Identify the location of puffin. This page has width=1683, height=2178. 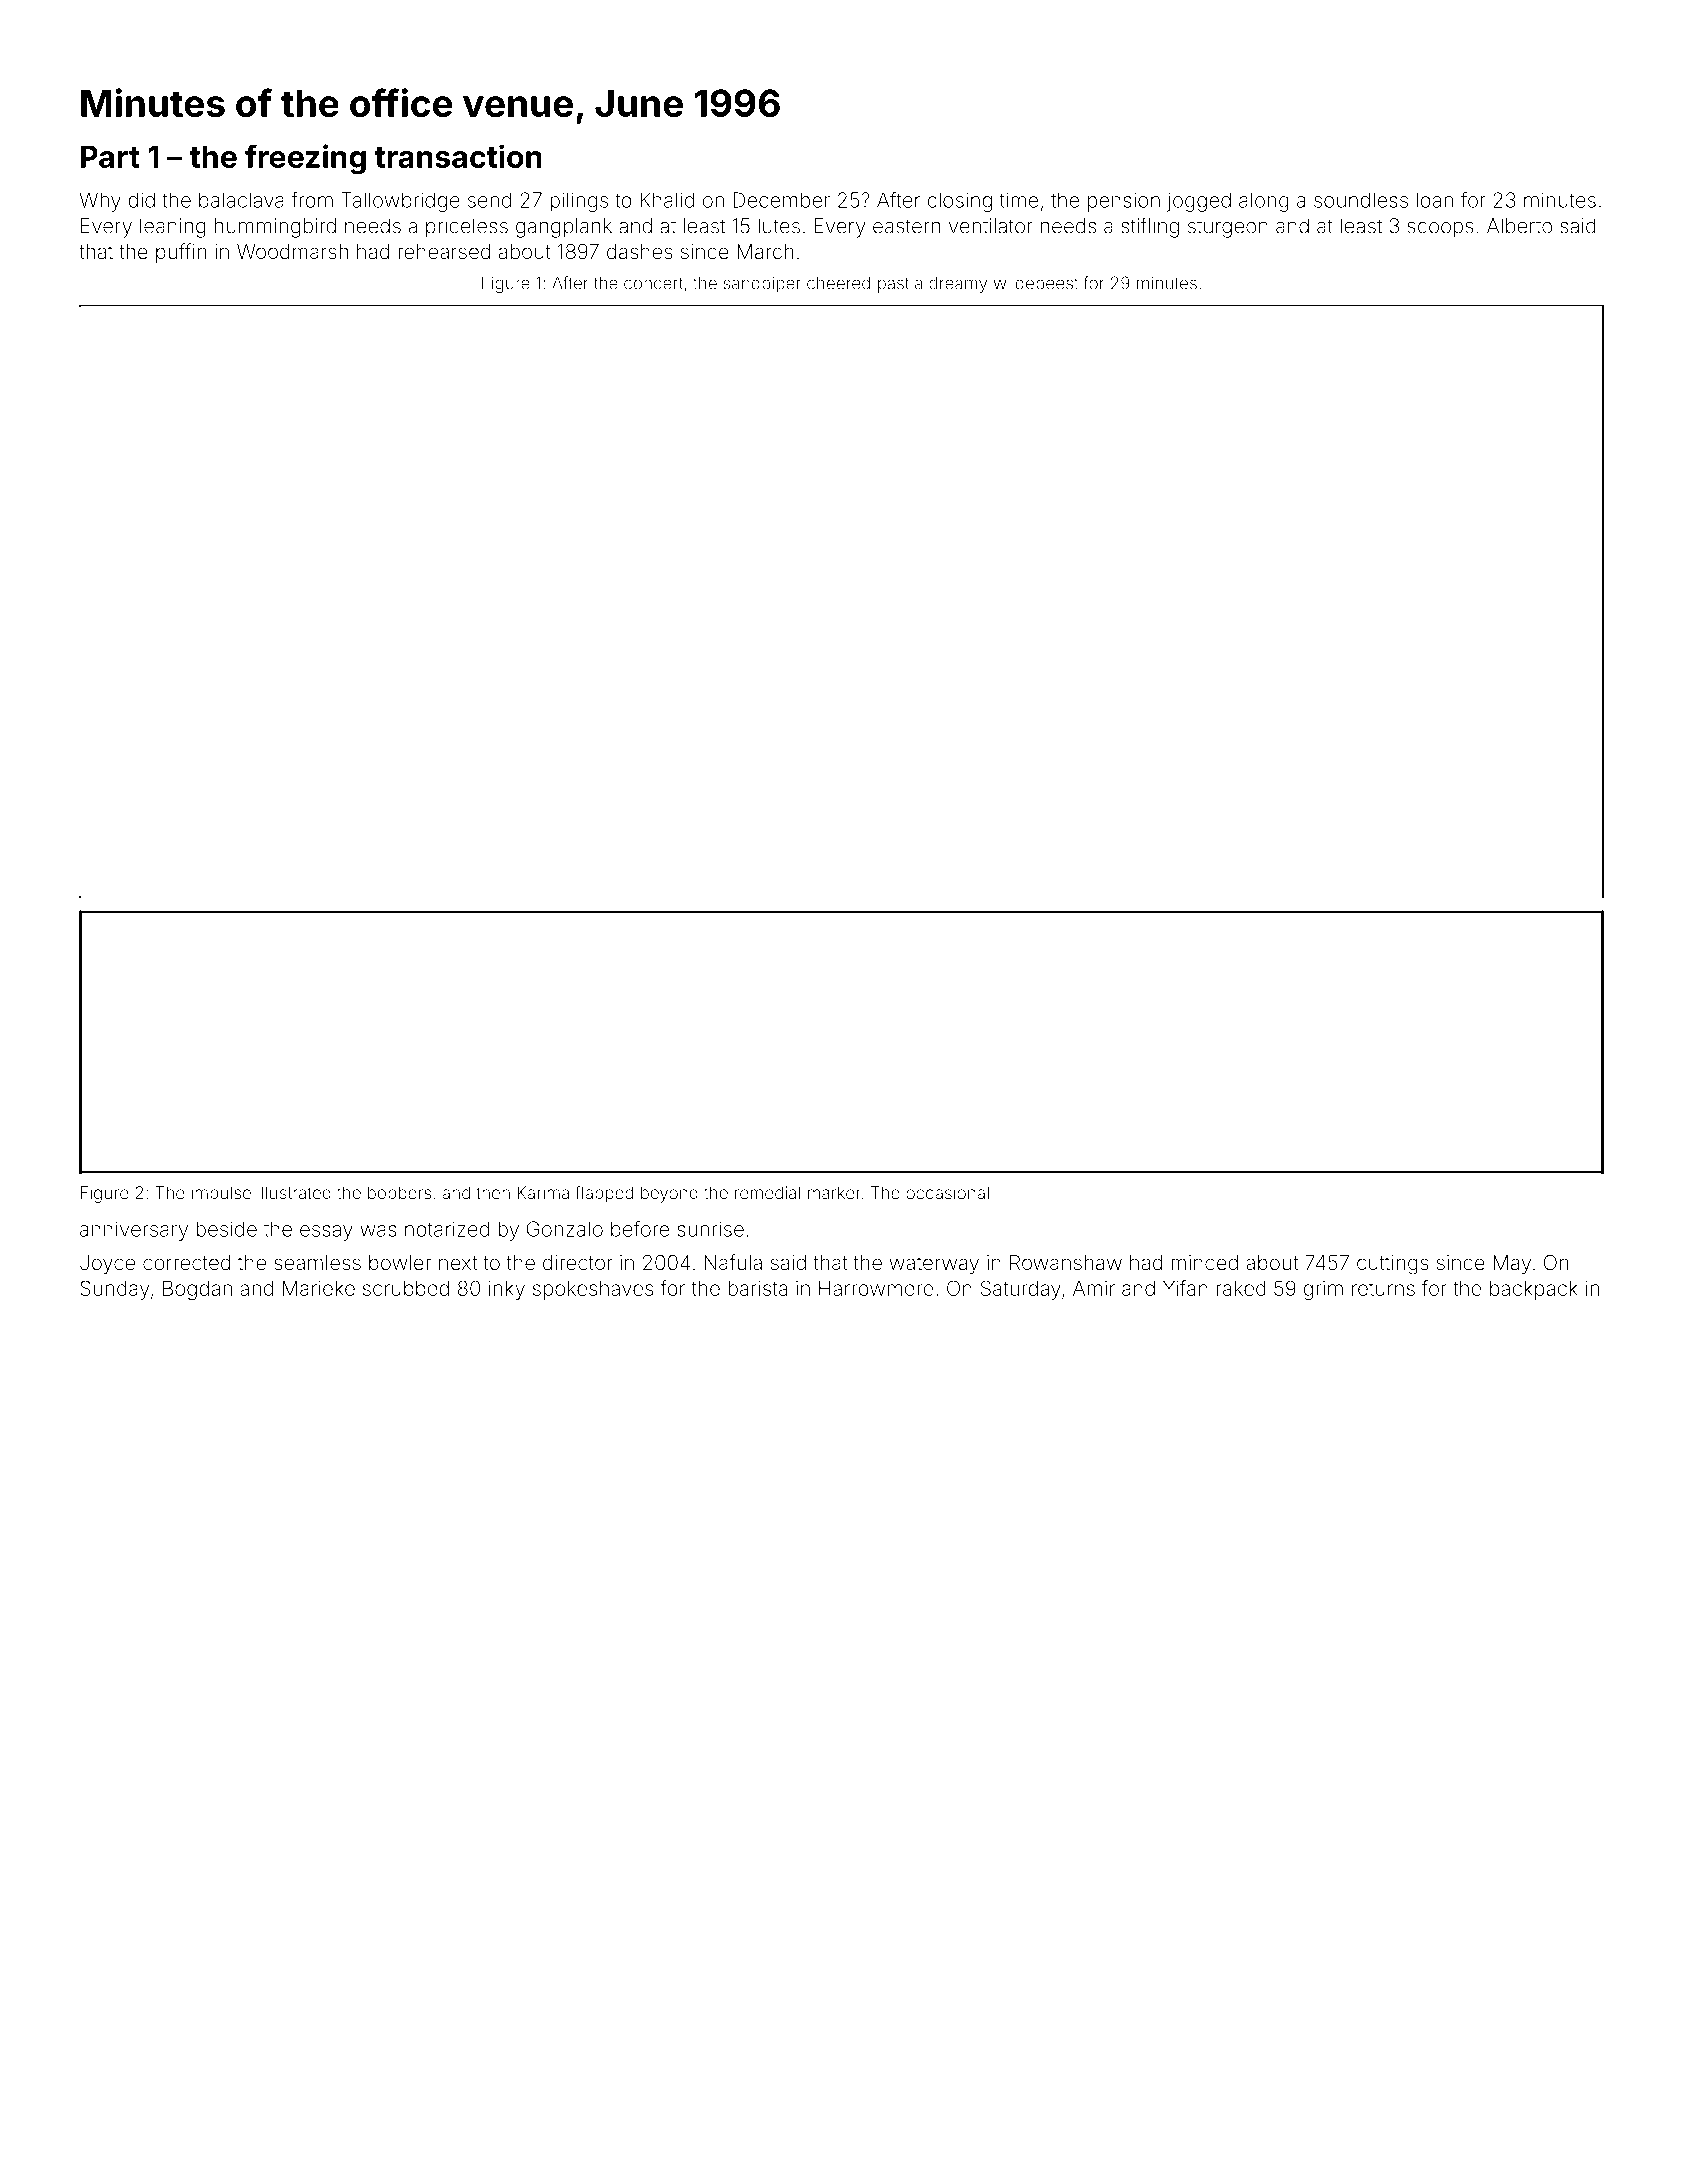
(181, 253).
